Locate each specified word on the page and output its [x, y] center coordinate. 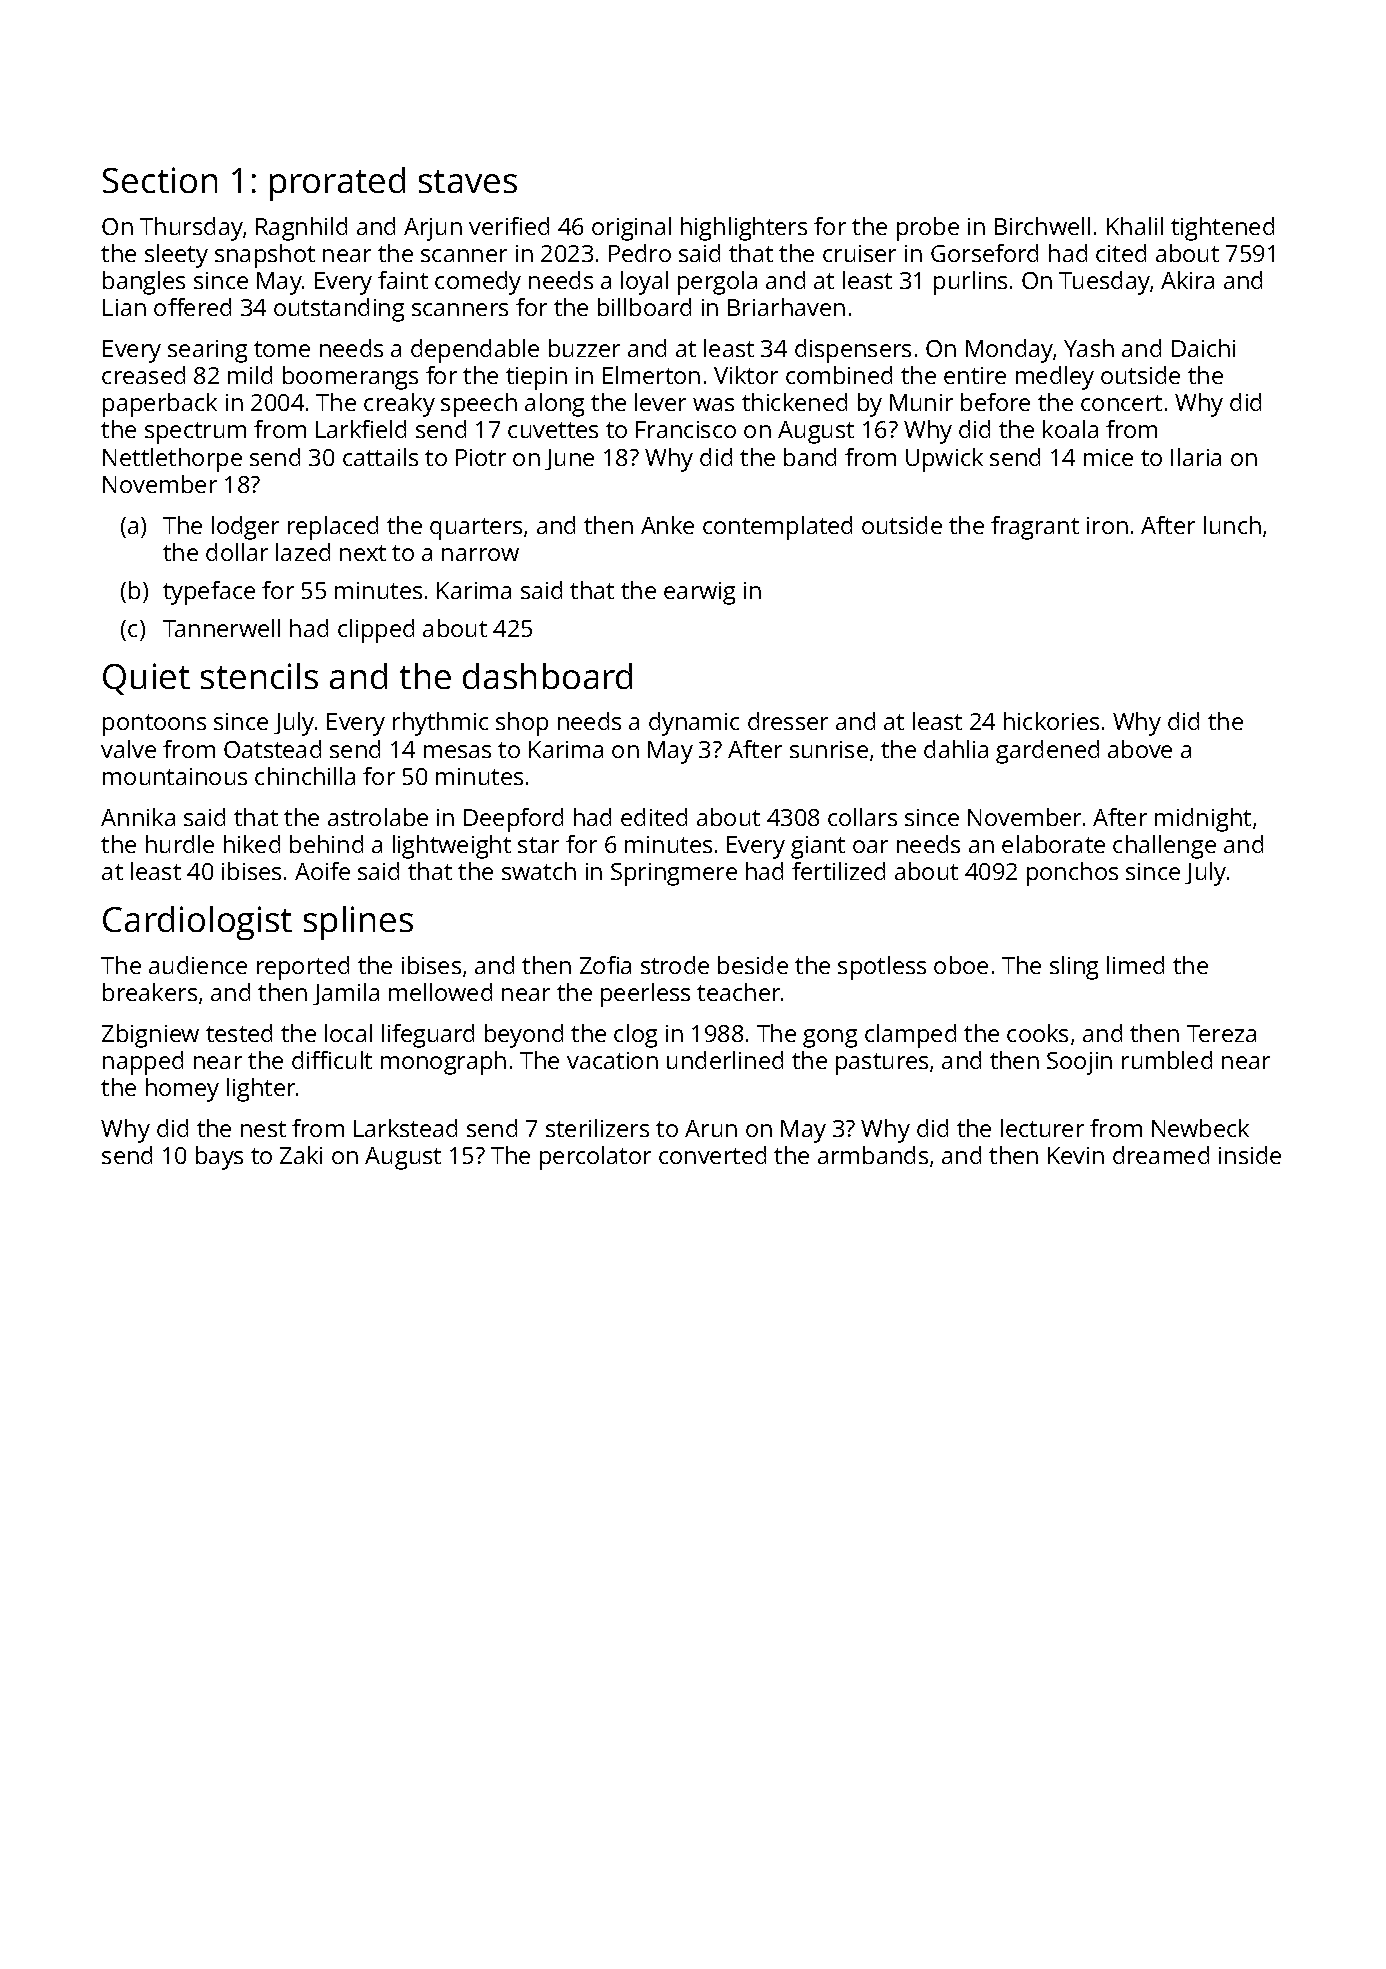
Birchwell [1042, 226]
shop [522, 724]
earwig [699, 593]
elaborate [1053, 844]
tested [239, 1033]
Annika [138, 817]
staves [468, 181]
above [1140, 749]
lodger [245, 528]
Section [160, 180]
